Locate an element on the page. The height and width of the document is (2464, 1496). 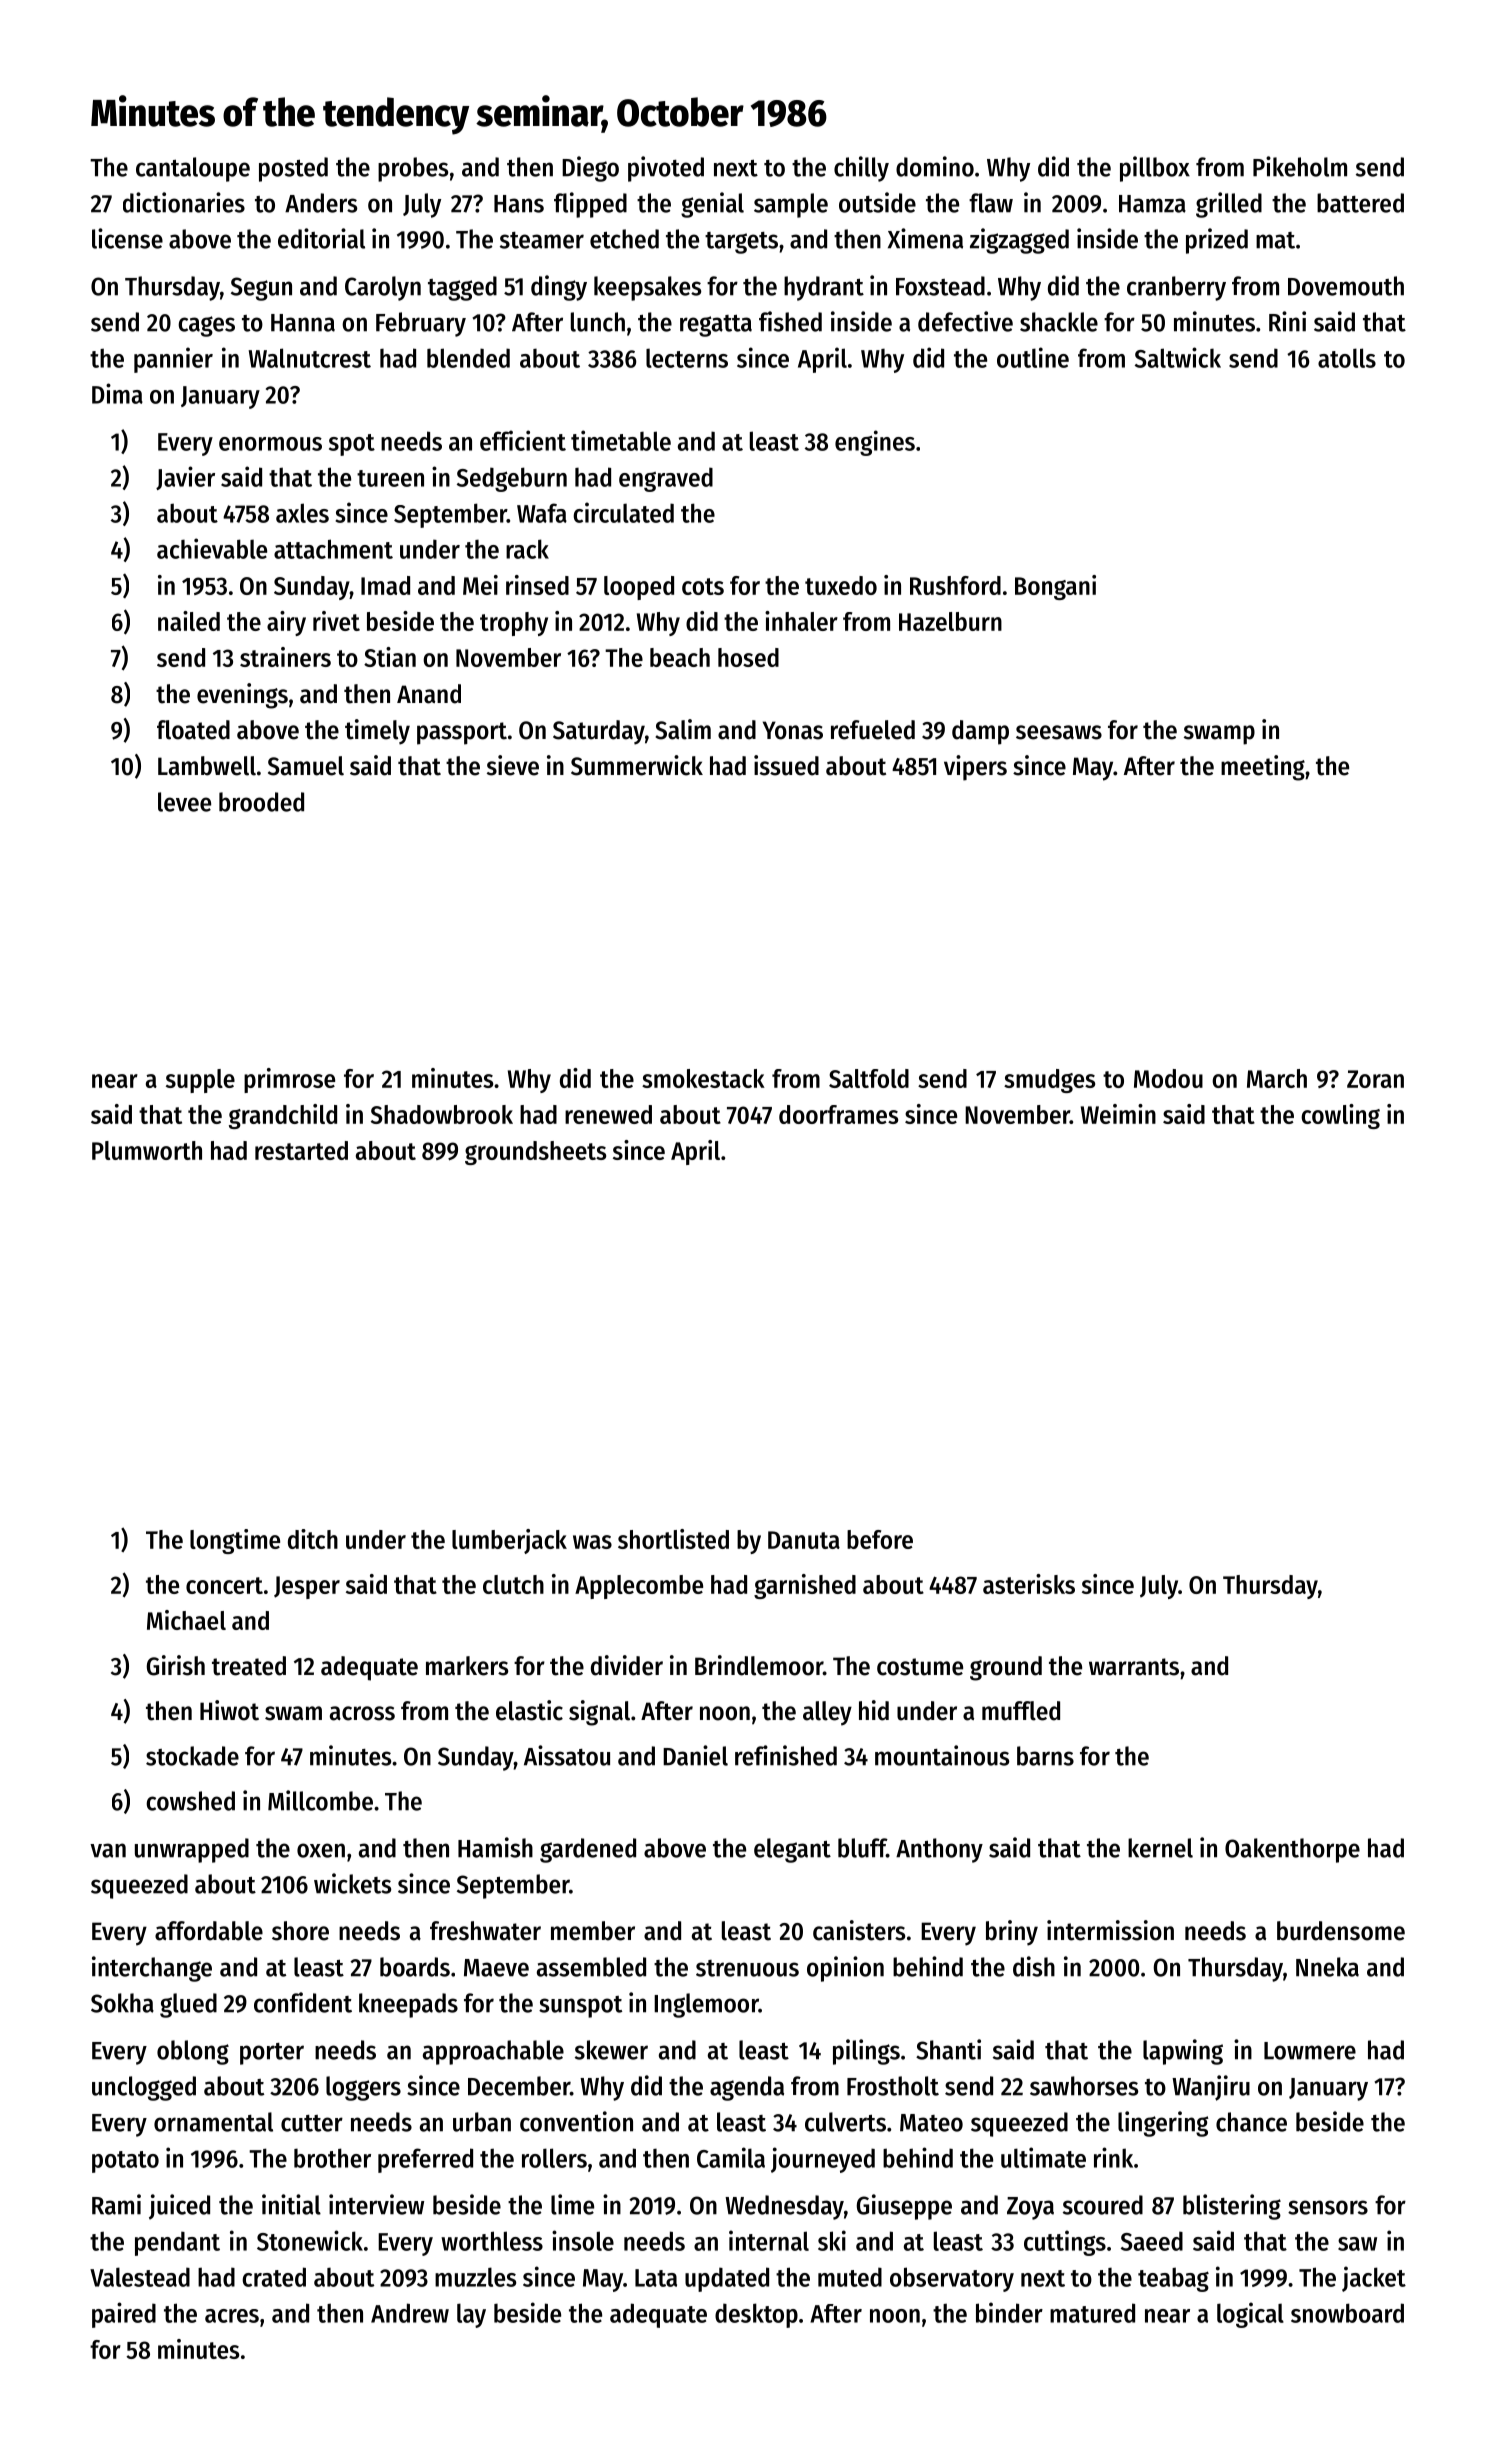
Walnutcrest is located at coordinates (309, 358).
